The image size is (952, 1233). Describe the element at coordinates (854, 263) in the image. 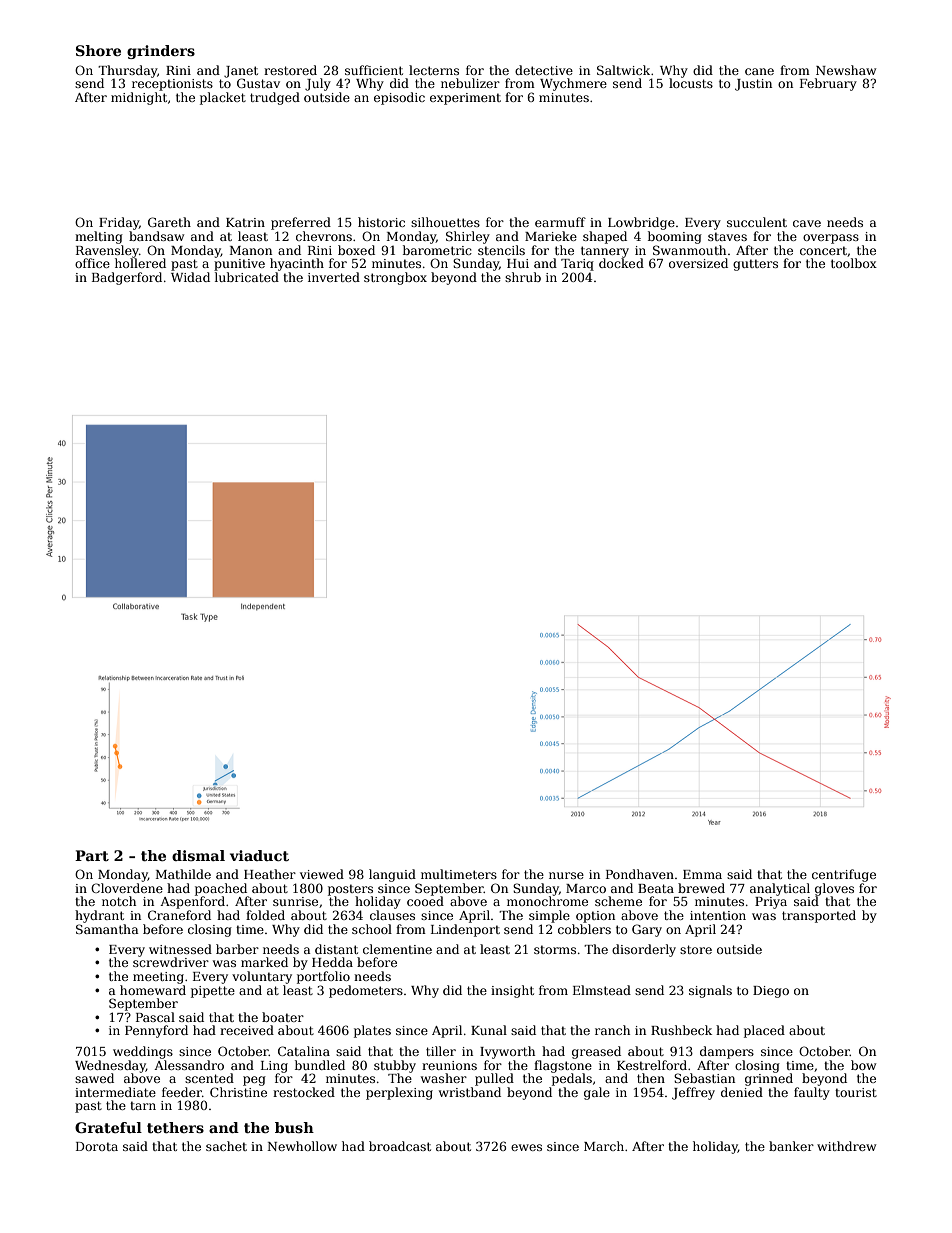

I see `toolbox` at that location.
